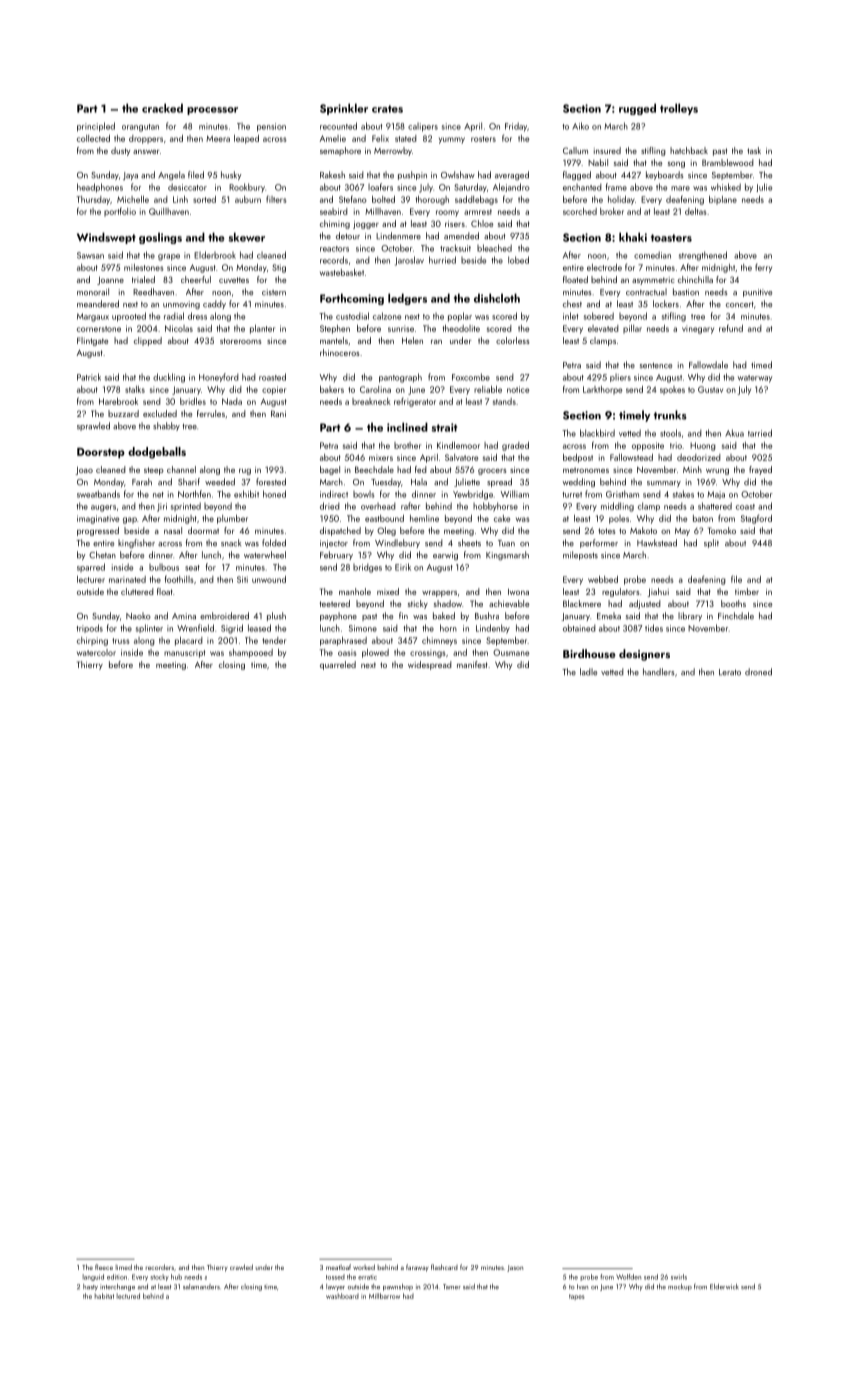  What do you see at coordinates (461, 457) in the image?
I see `Salvatore` at bounding box center [461, 457].
